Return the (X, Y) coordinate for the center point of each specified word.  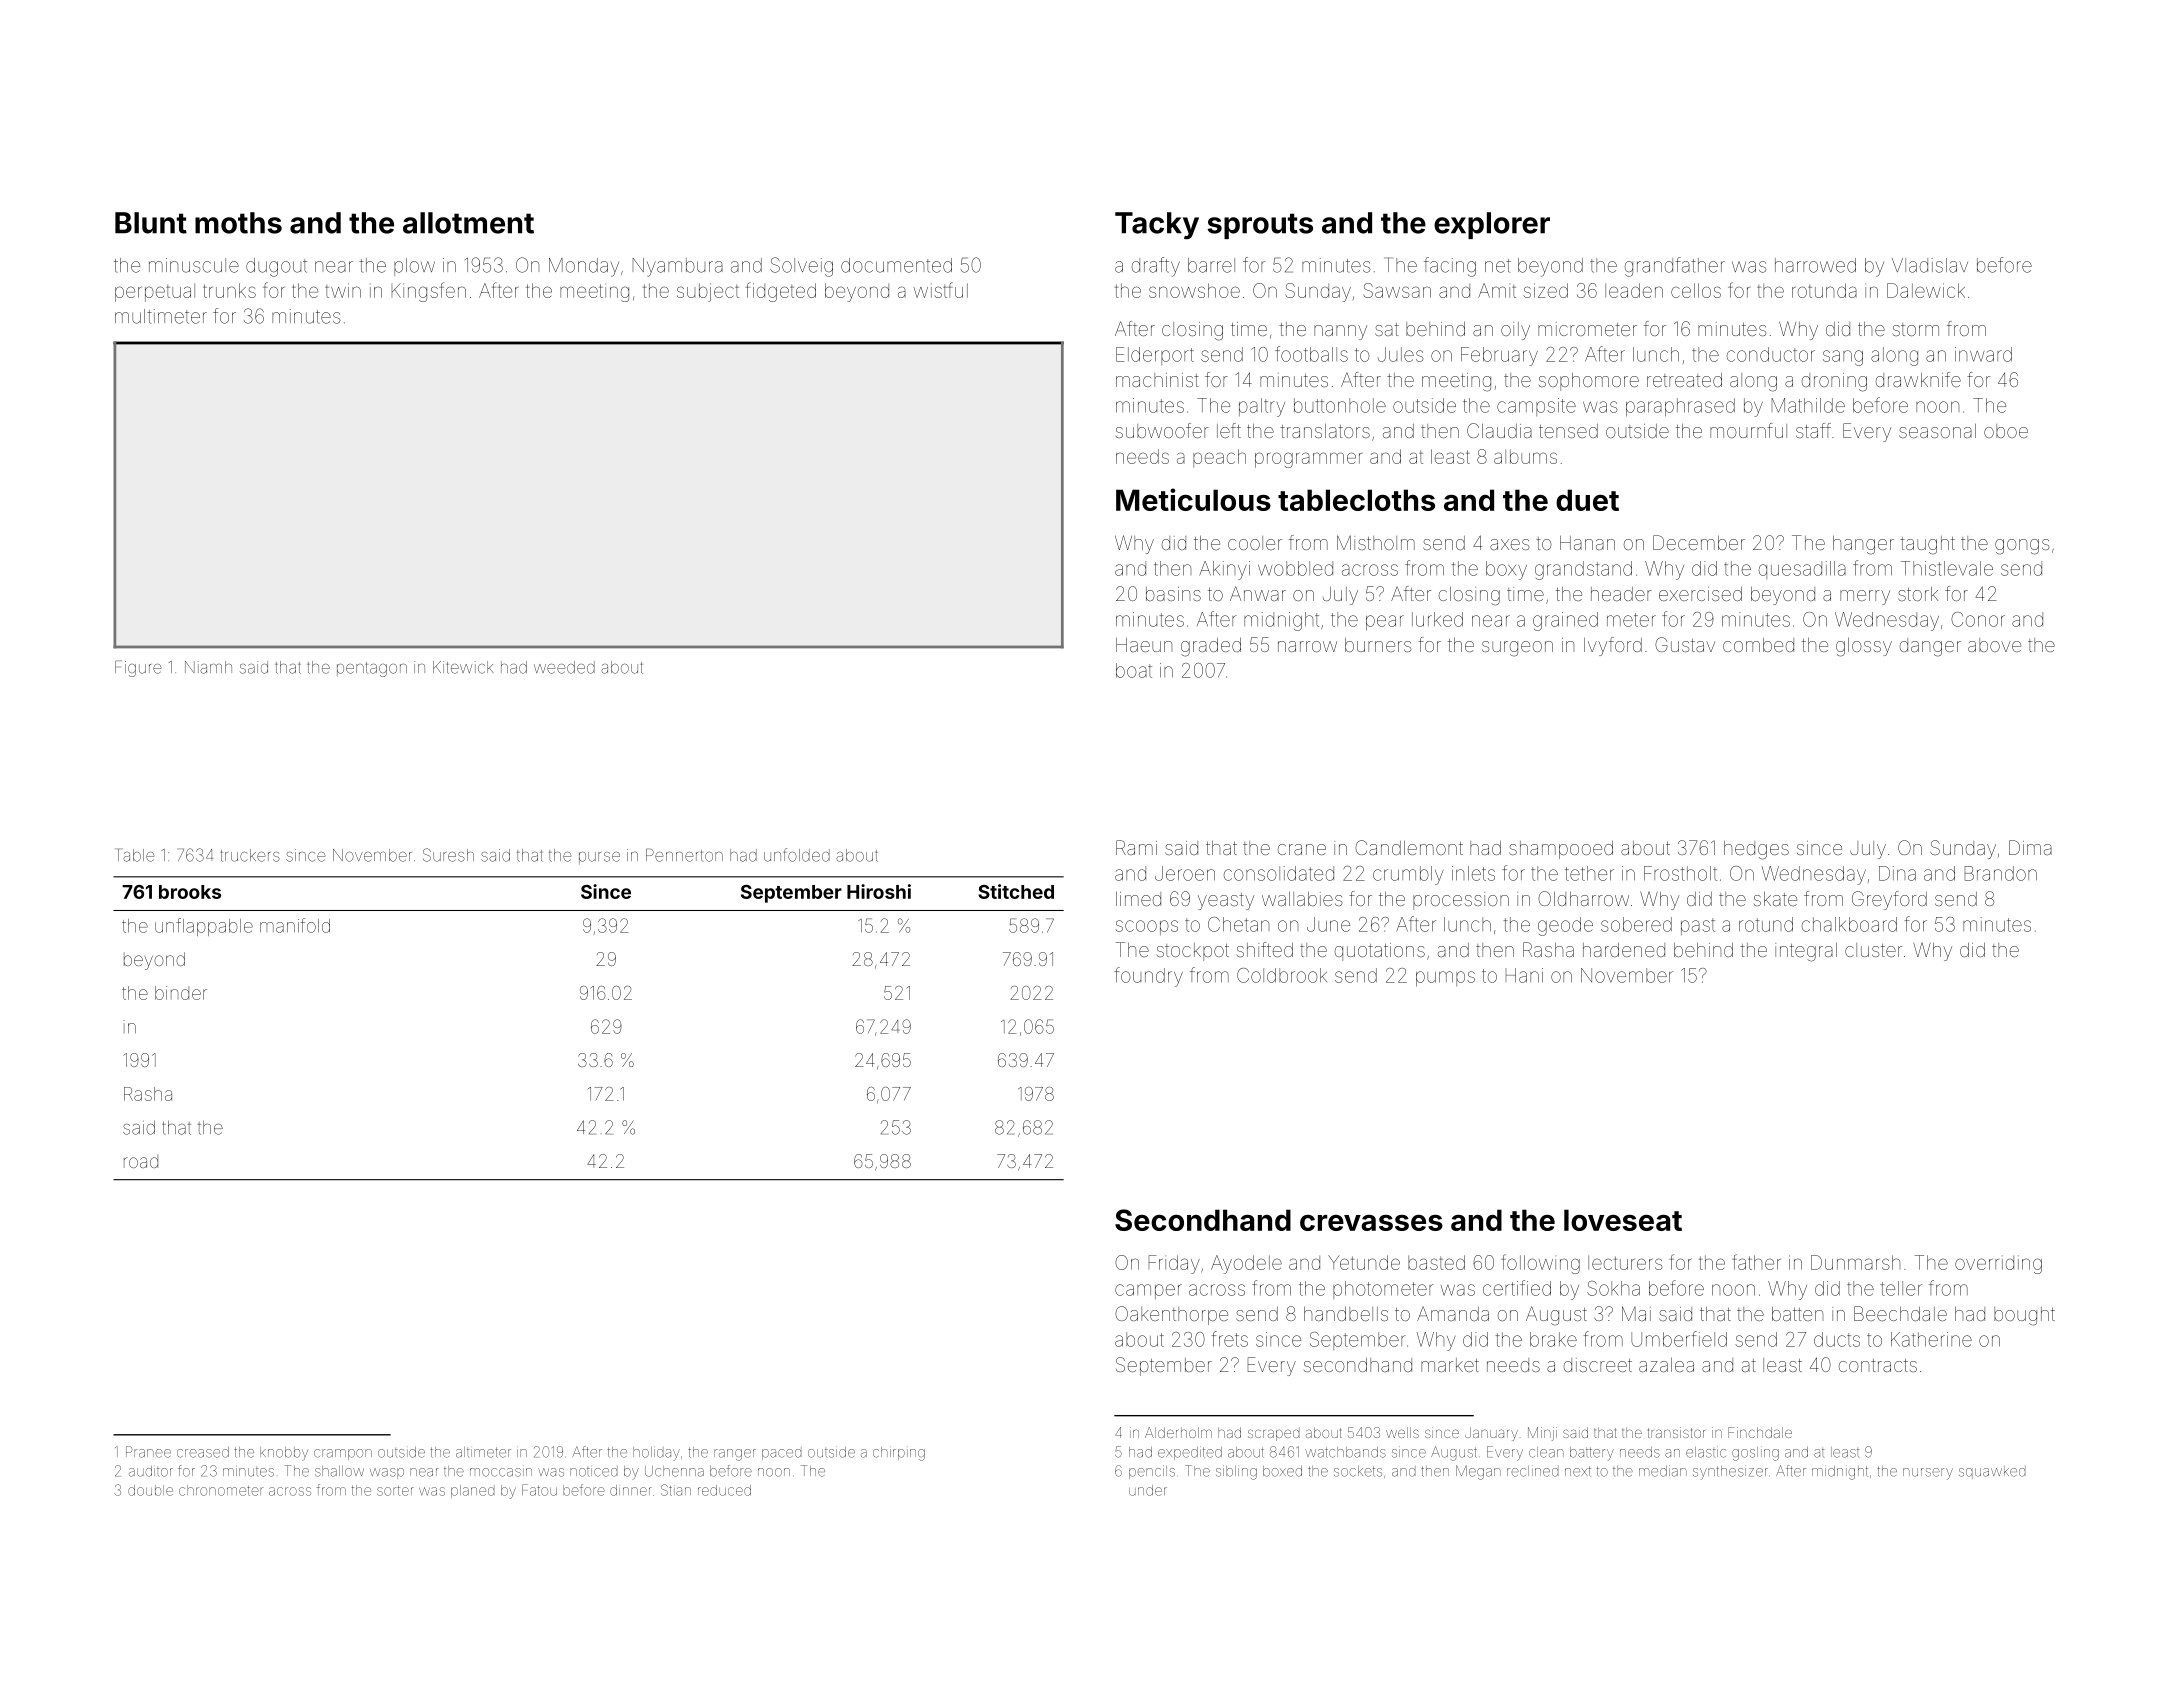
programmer (1308, 460)
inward (1983, 354)
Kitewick (463, 667)
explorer (1492, 225)
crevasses (1371, 1223)
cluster (1873, 950)
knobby (284, 1454)
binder (181, 993)
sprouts (1260, 226)
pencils (1152, 1472)
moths (238, 223)
